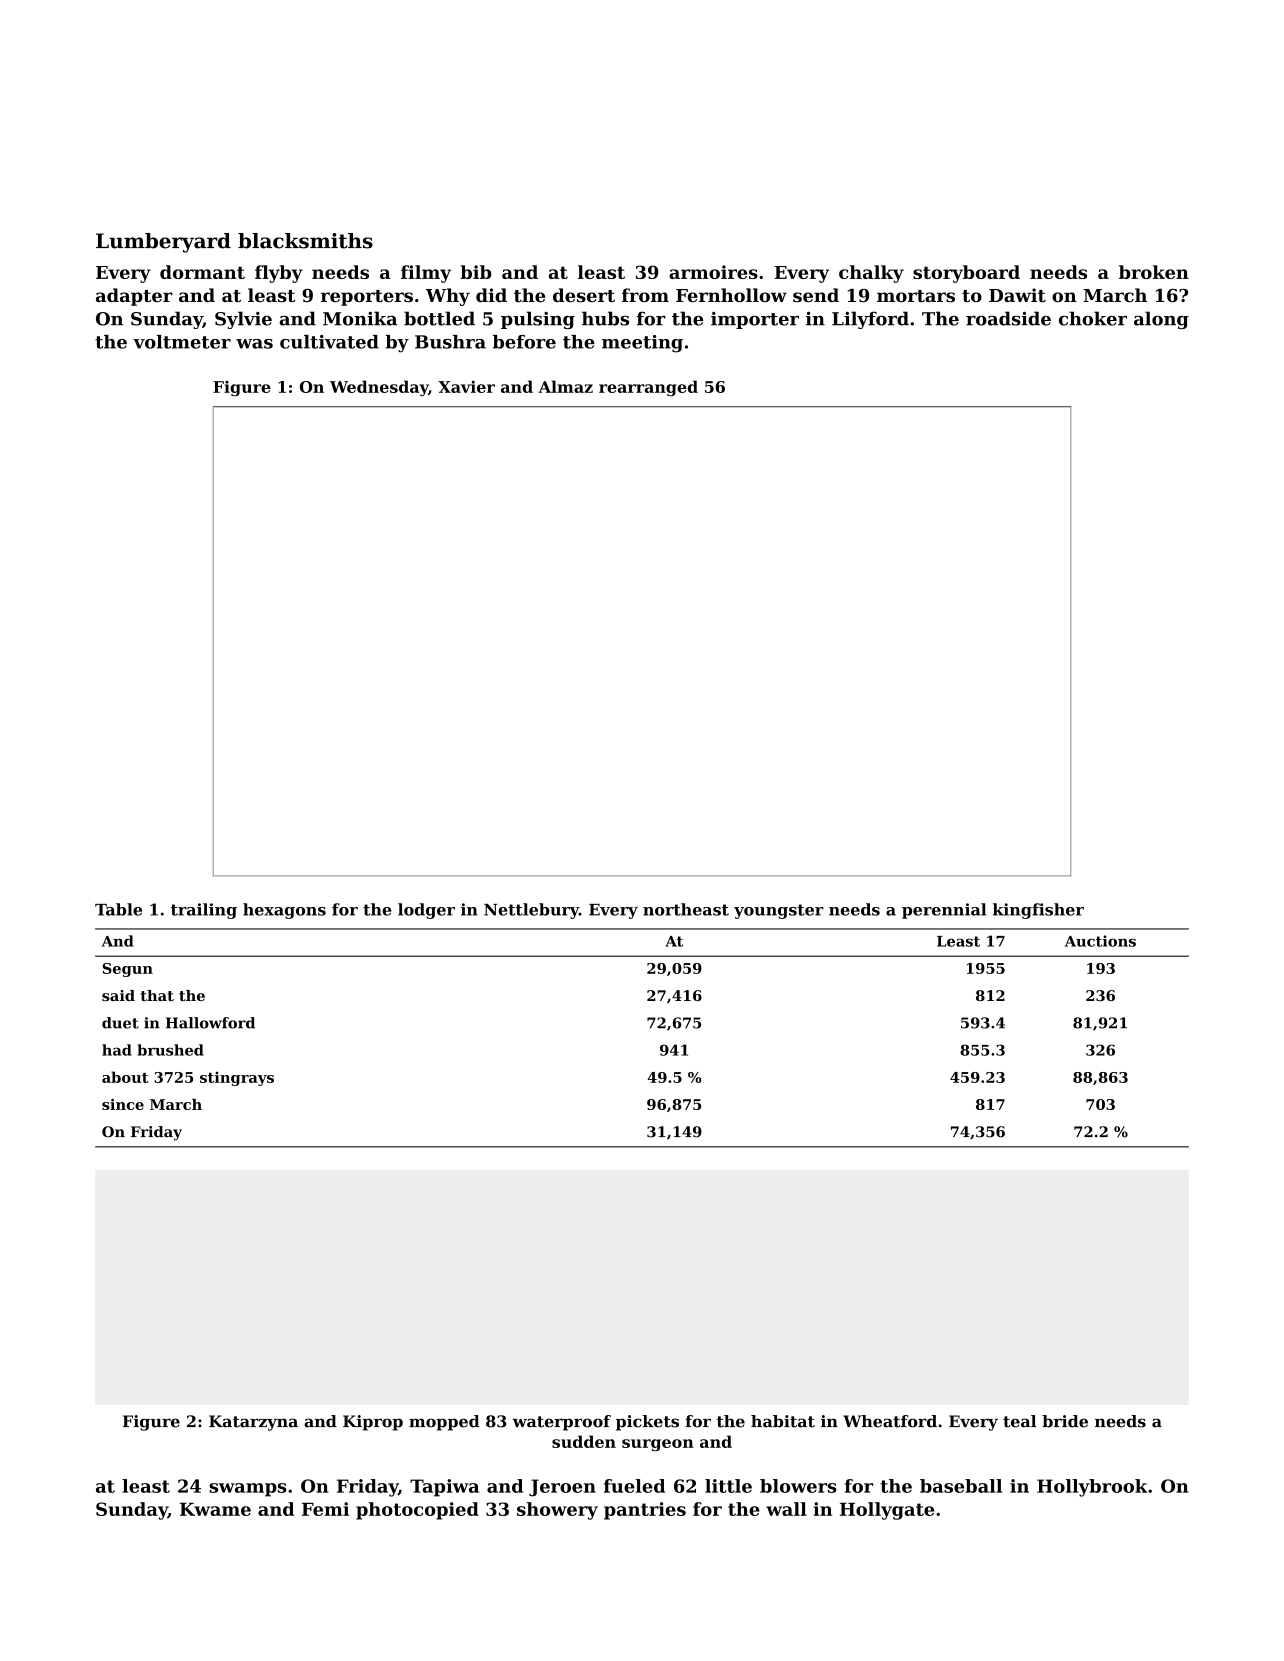 This screenshot has width=1284, height=1661. What do you see at coordinates (215, 1509) in the screenshot?
I see `Kwame` at bounding box center [215, 1509].
